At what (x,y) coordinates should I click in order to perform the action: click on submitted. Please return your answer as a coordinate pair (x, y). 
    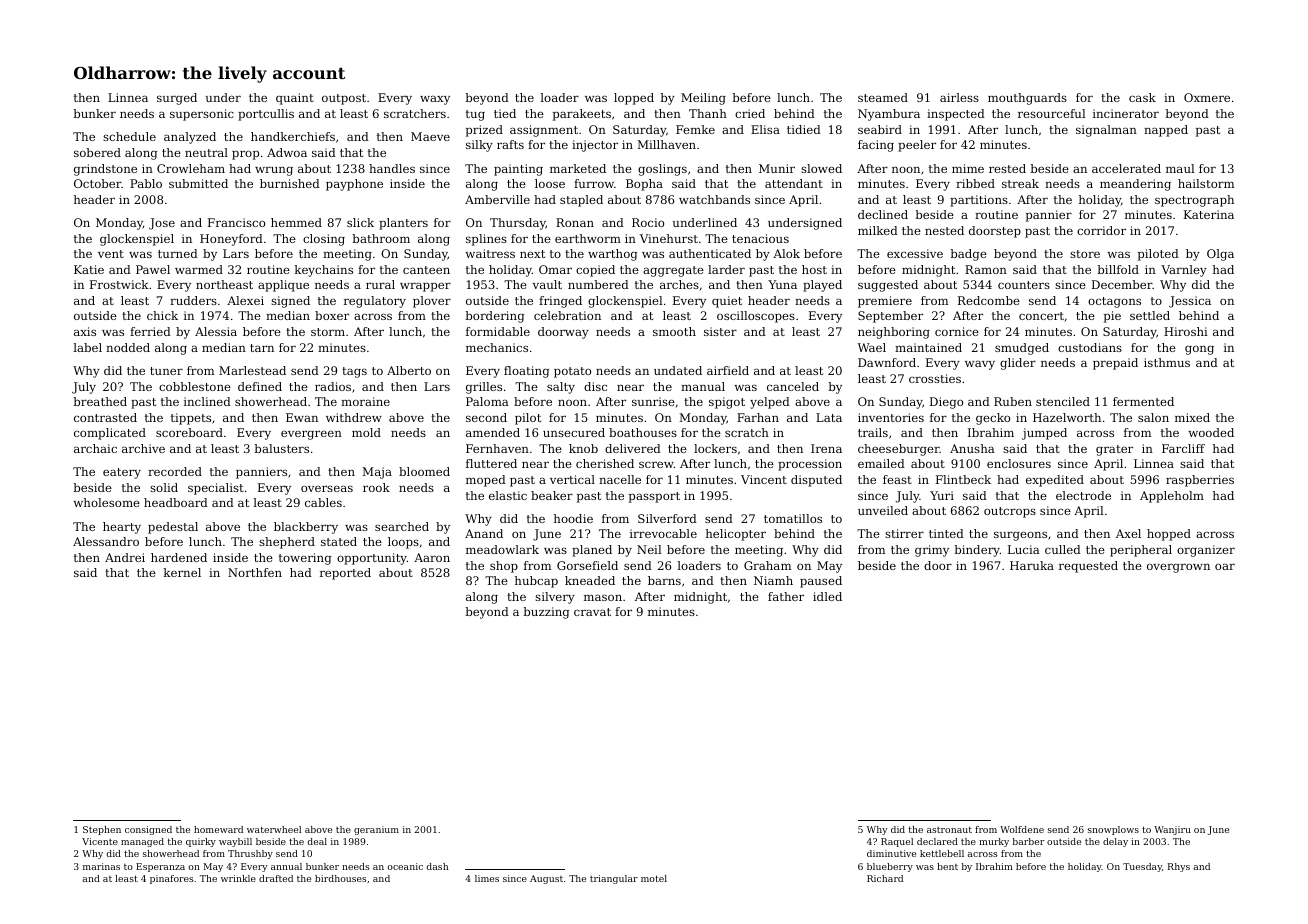
    Looking at the image, I should click on (198, 183).
